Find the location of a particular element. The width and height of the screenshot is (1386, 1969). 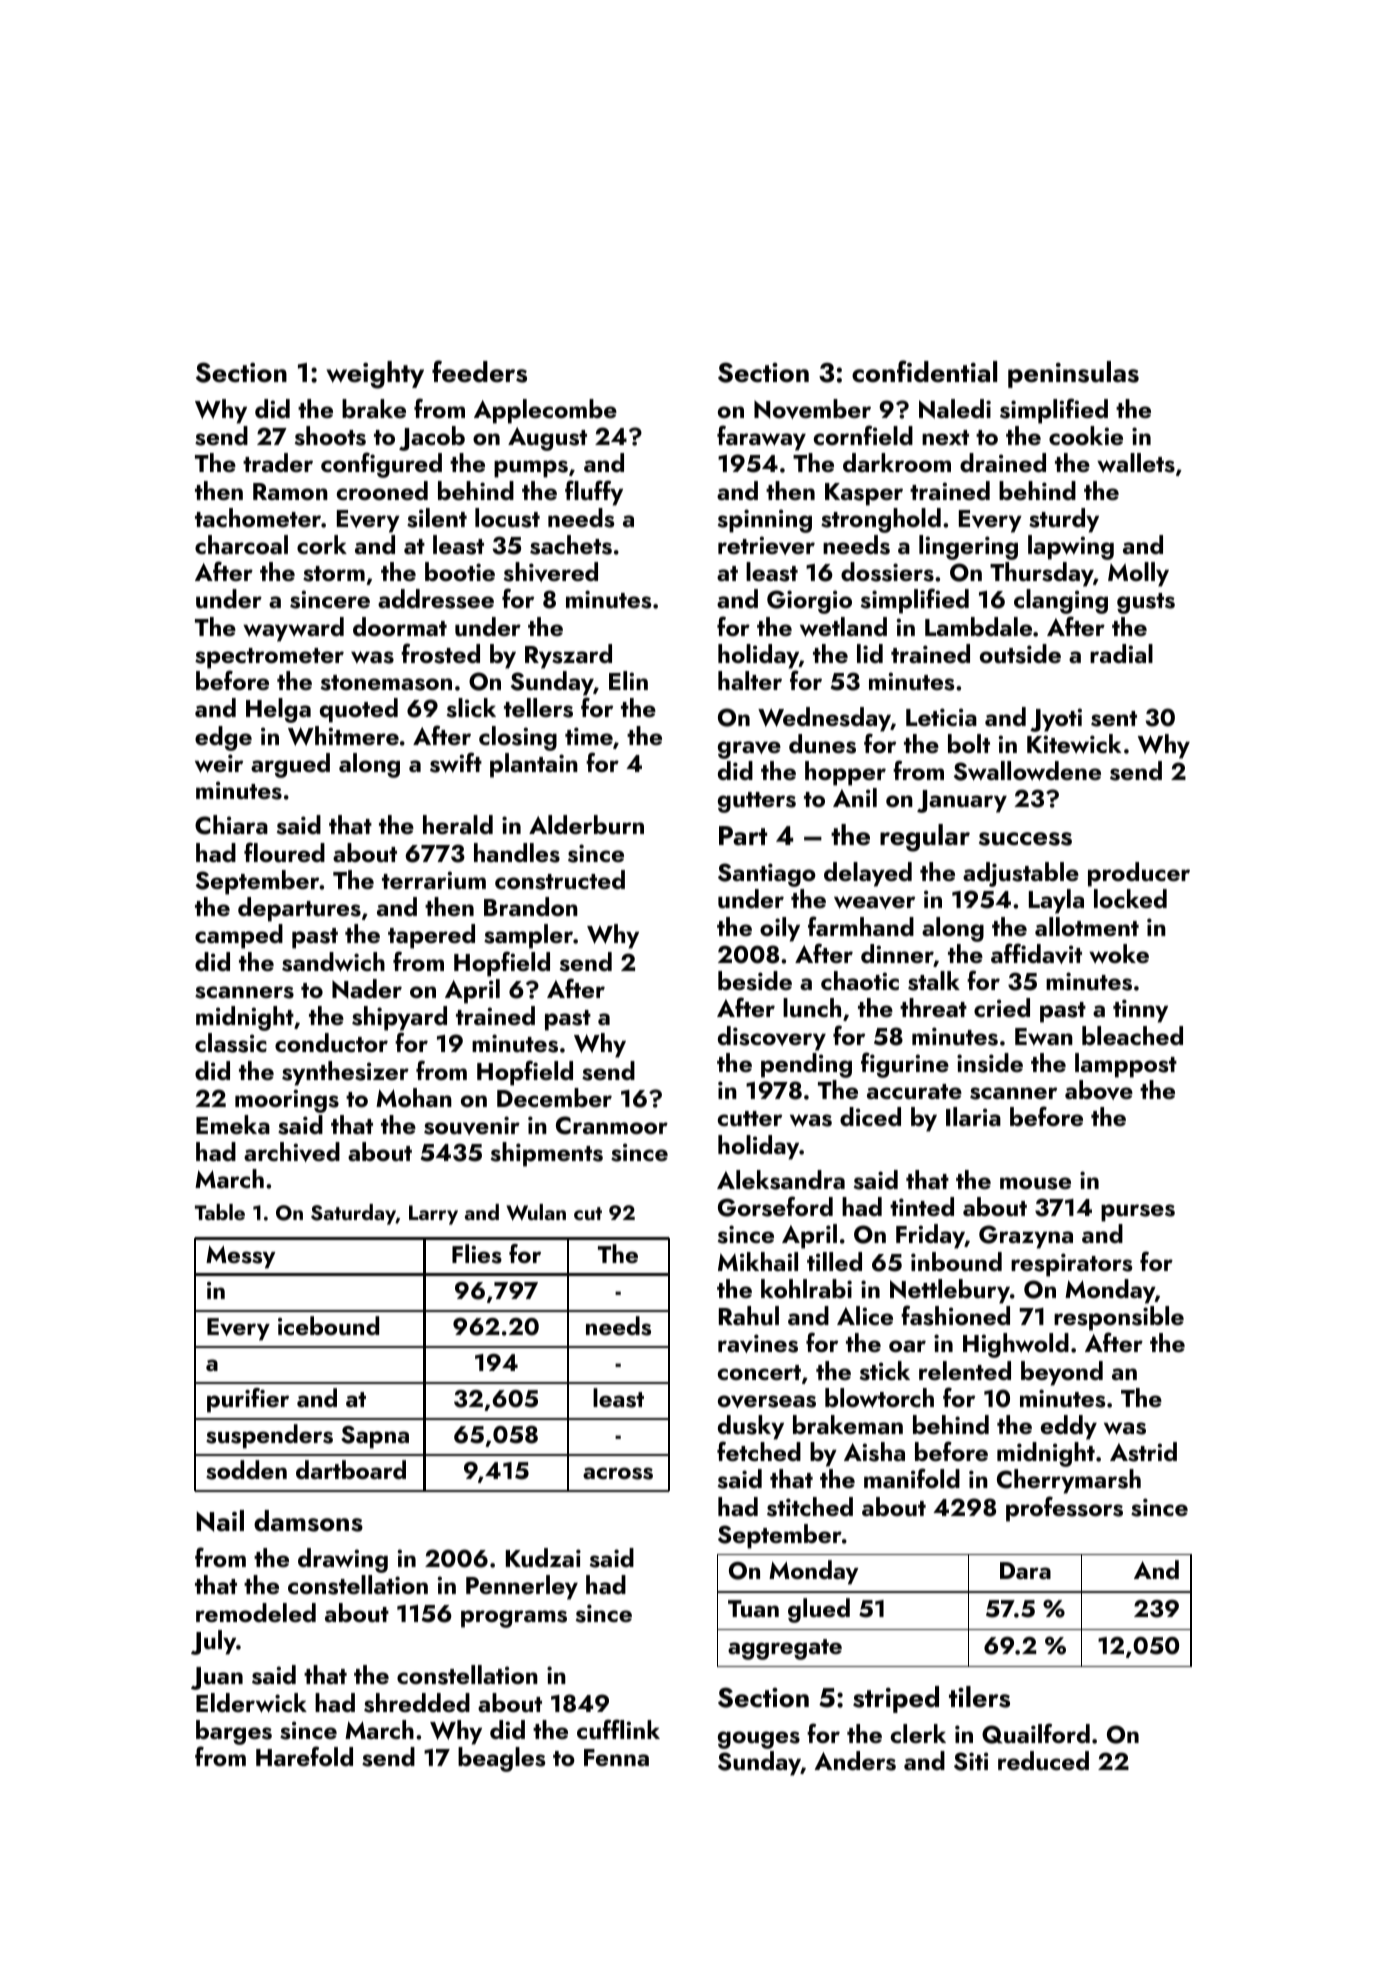

camped is located at coordinates (239, 936).
